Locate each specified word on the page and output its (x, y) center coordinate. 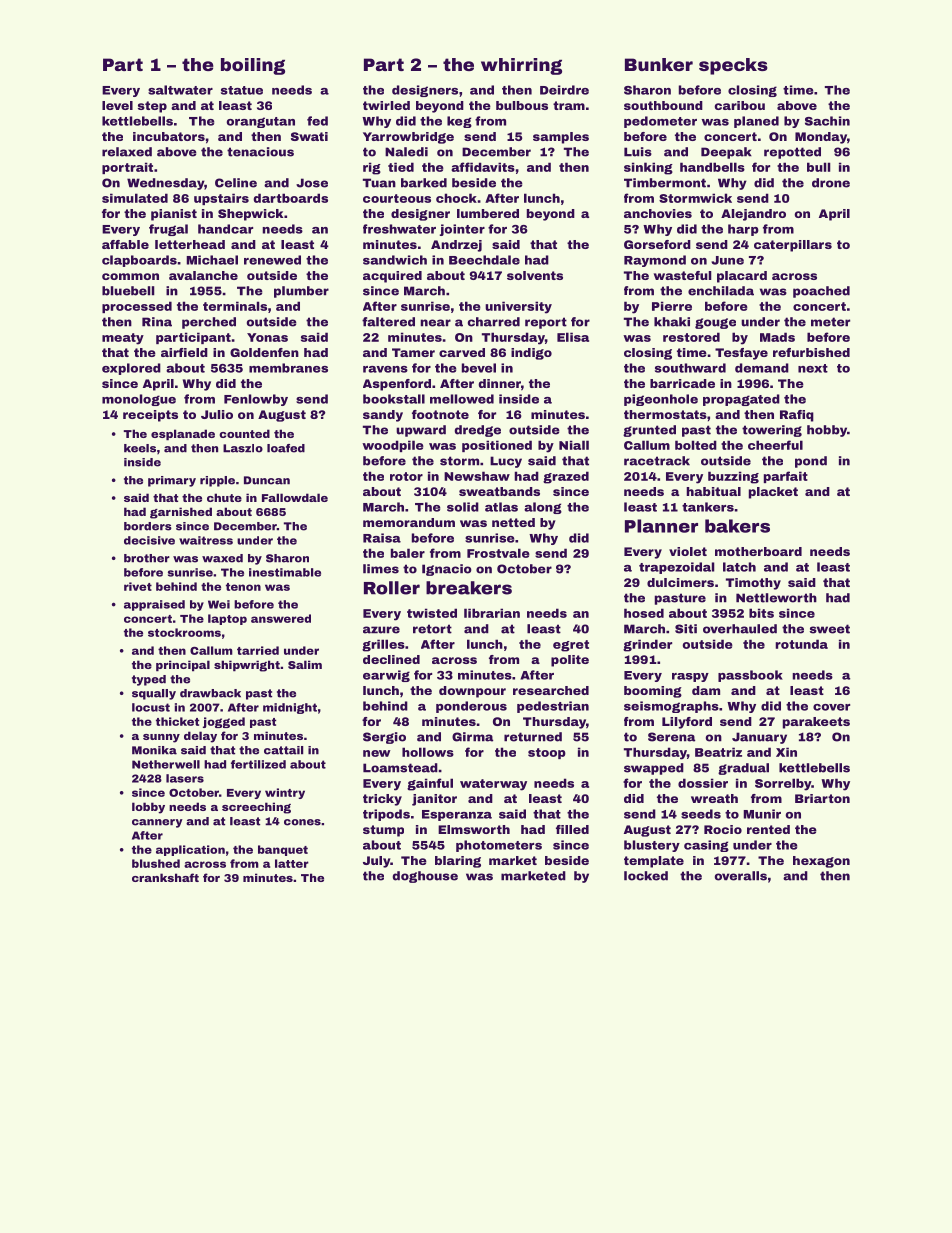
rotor (406, 476)
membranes (288, 368)
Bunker (659, 64)
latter (292, 863)
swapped (654, 769)
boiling (253, 66)
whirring (521, 66)
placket (773, 493)
